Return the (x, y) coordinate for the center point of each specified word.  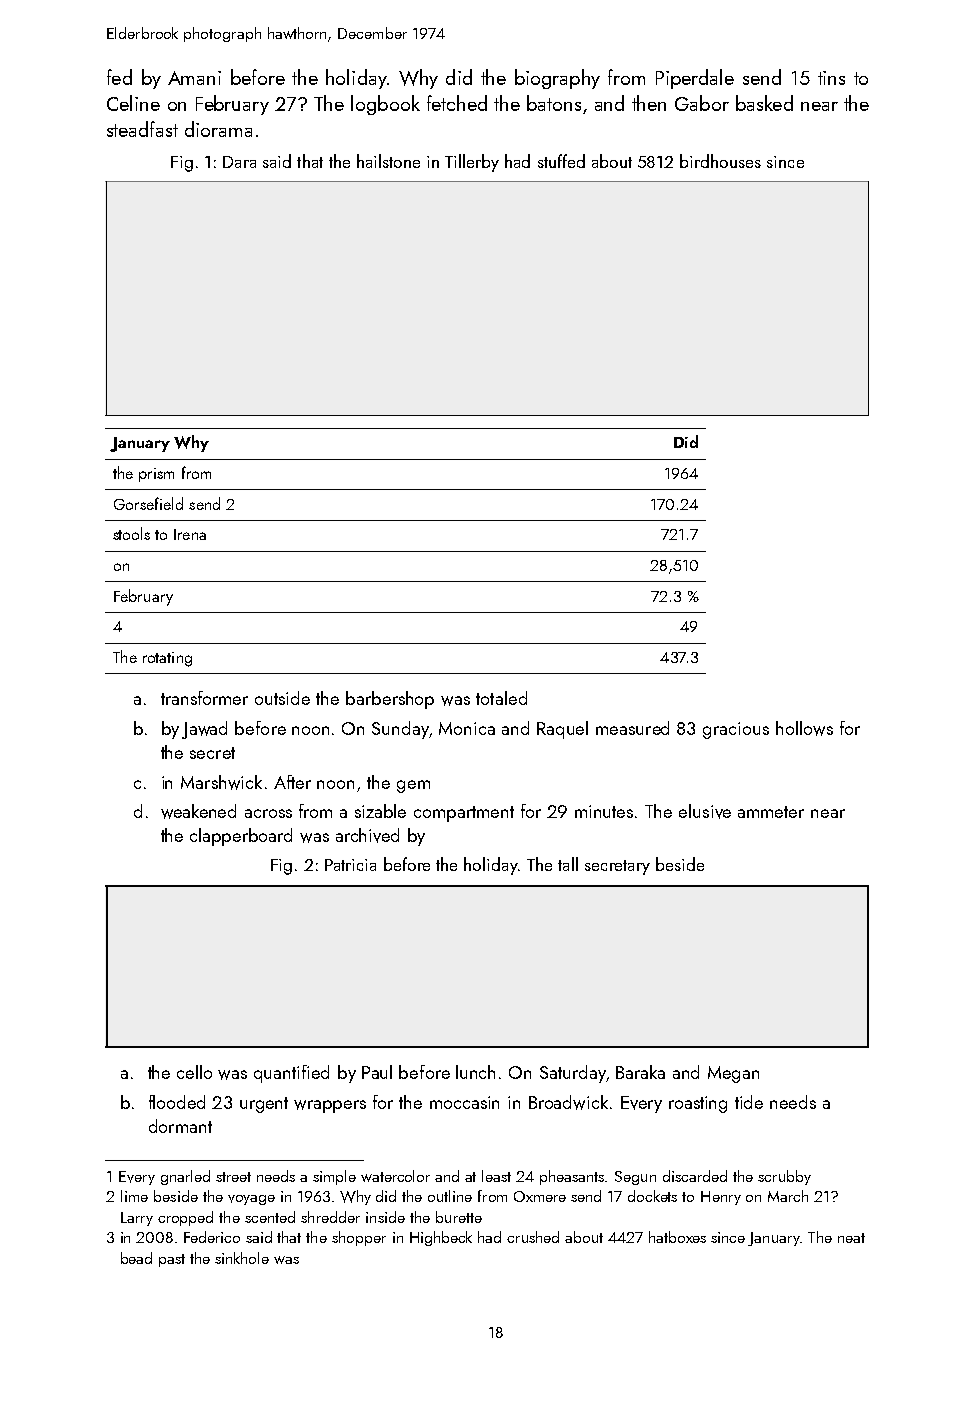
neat (851, 1238)
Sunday (400, 730)
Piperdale (695, 79)
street (233, 1177)
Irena (190, 534)
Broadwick (568, 1102)
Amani (194, 78)
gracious (736, 730)
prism (156, 475)
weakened (198, 811)
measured (632, 728)
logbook (385, 105)
